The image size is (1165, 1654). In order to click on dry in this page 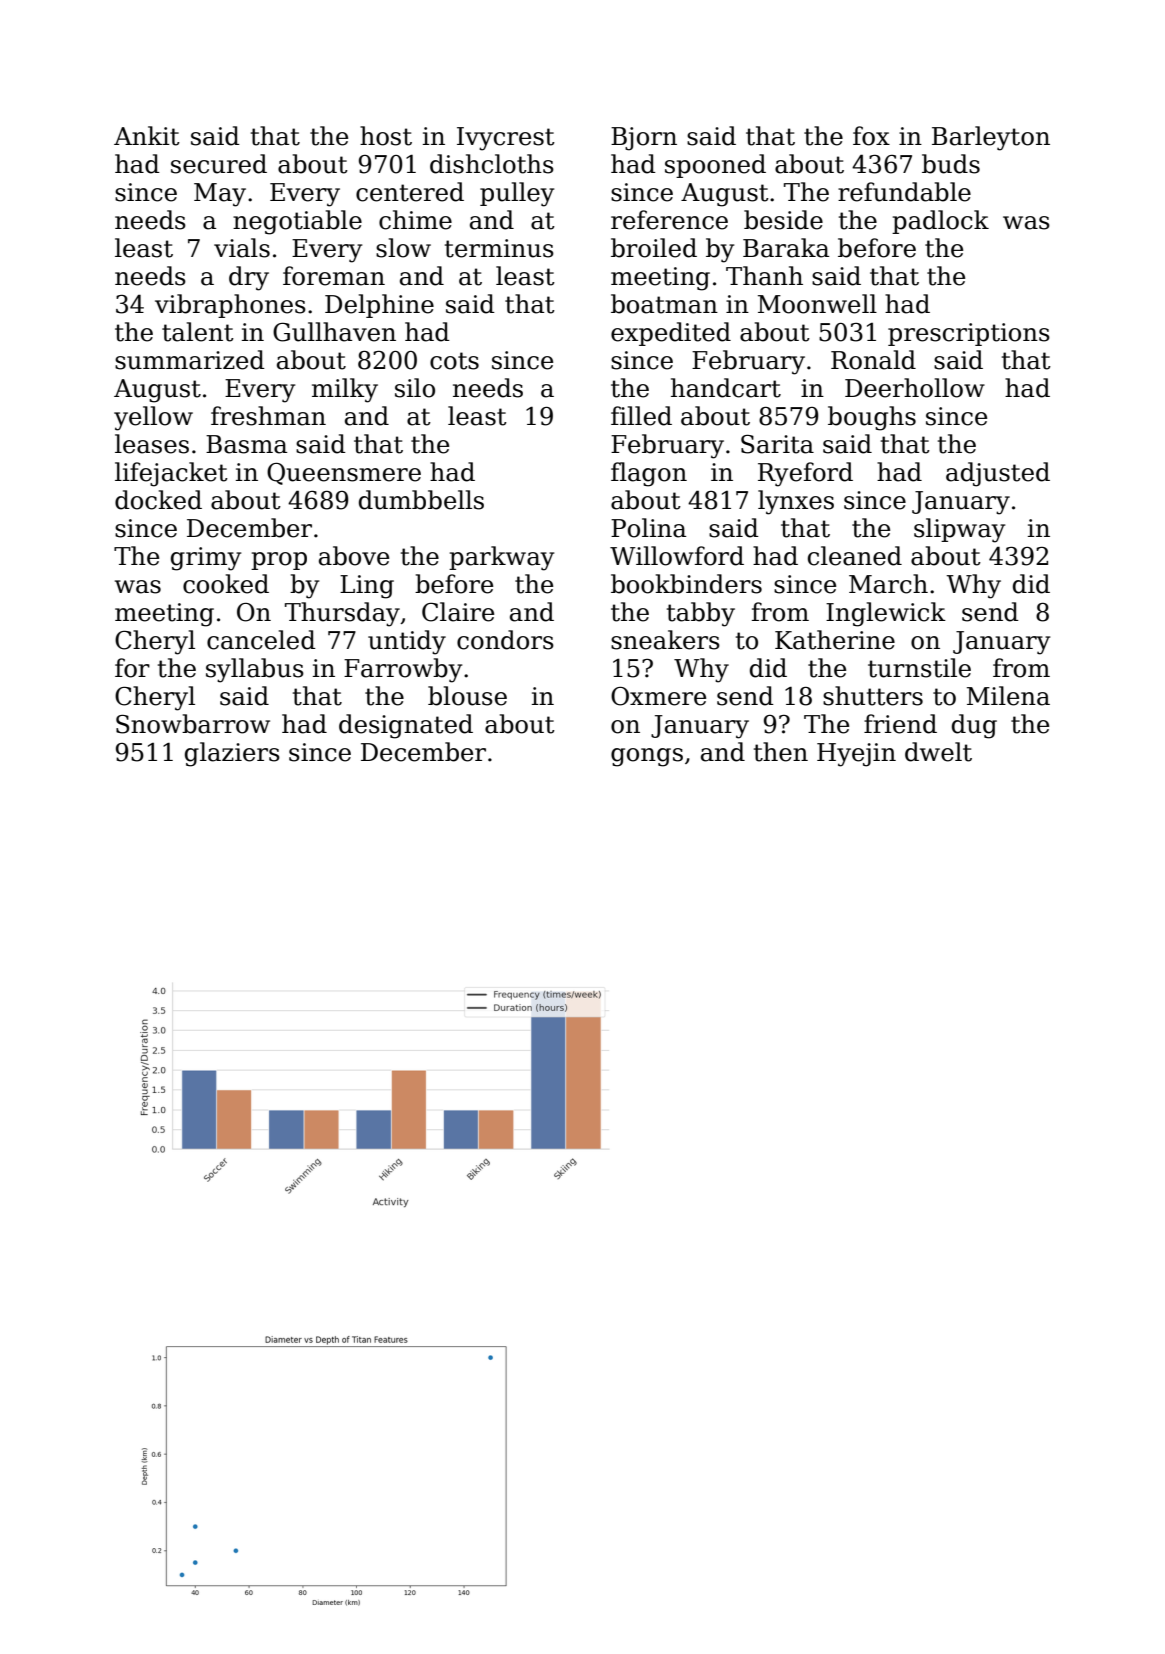, I will do `click(249, 278)`.
